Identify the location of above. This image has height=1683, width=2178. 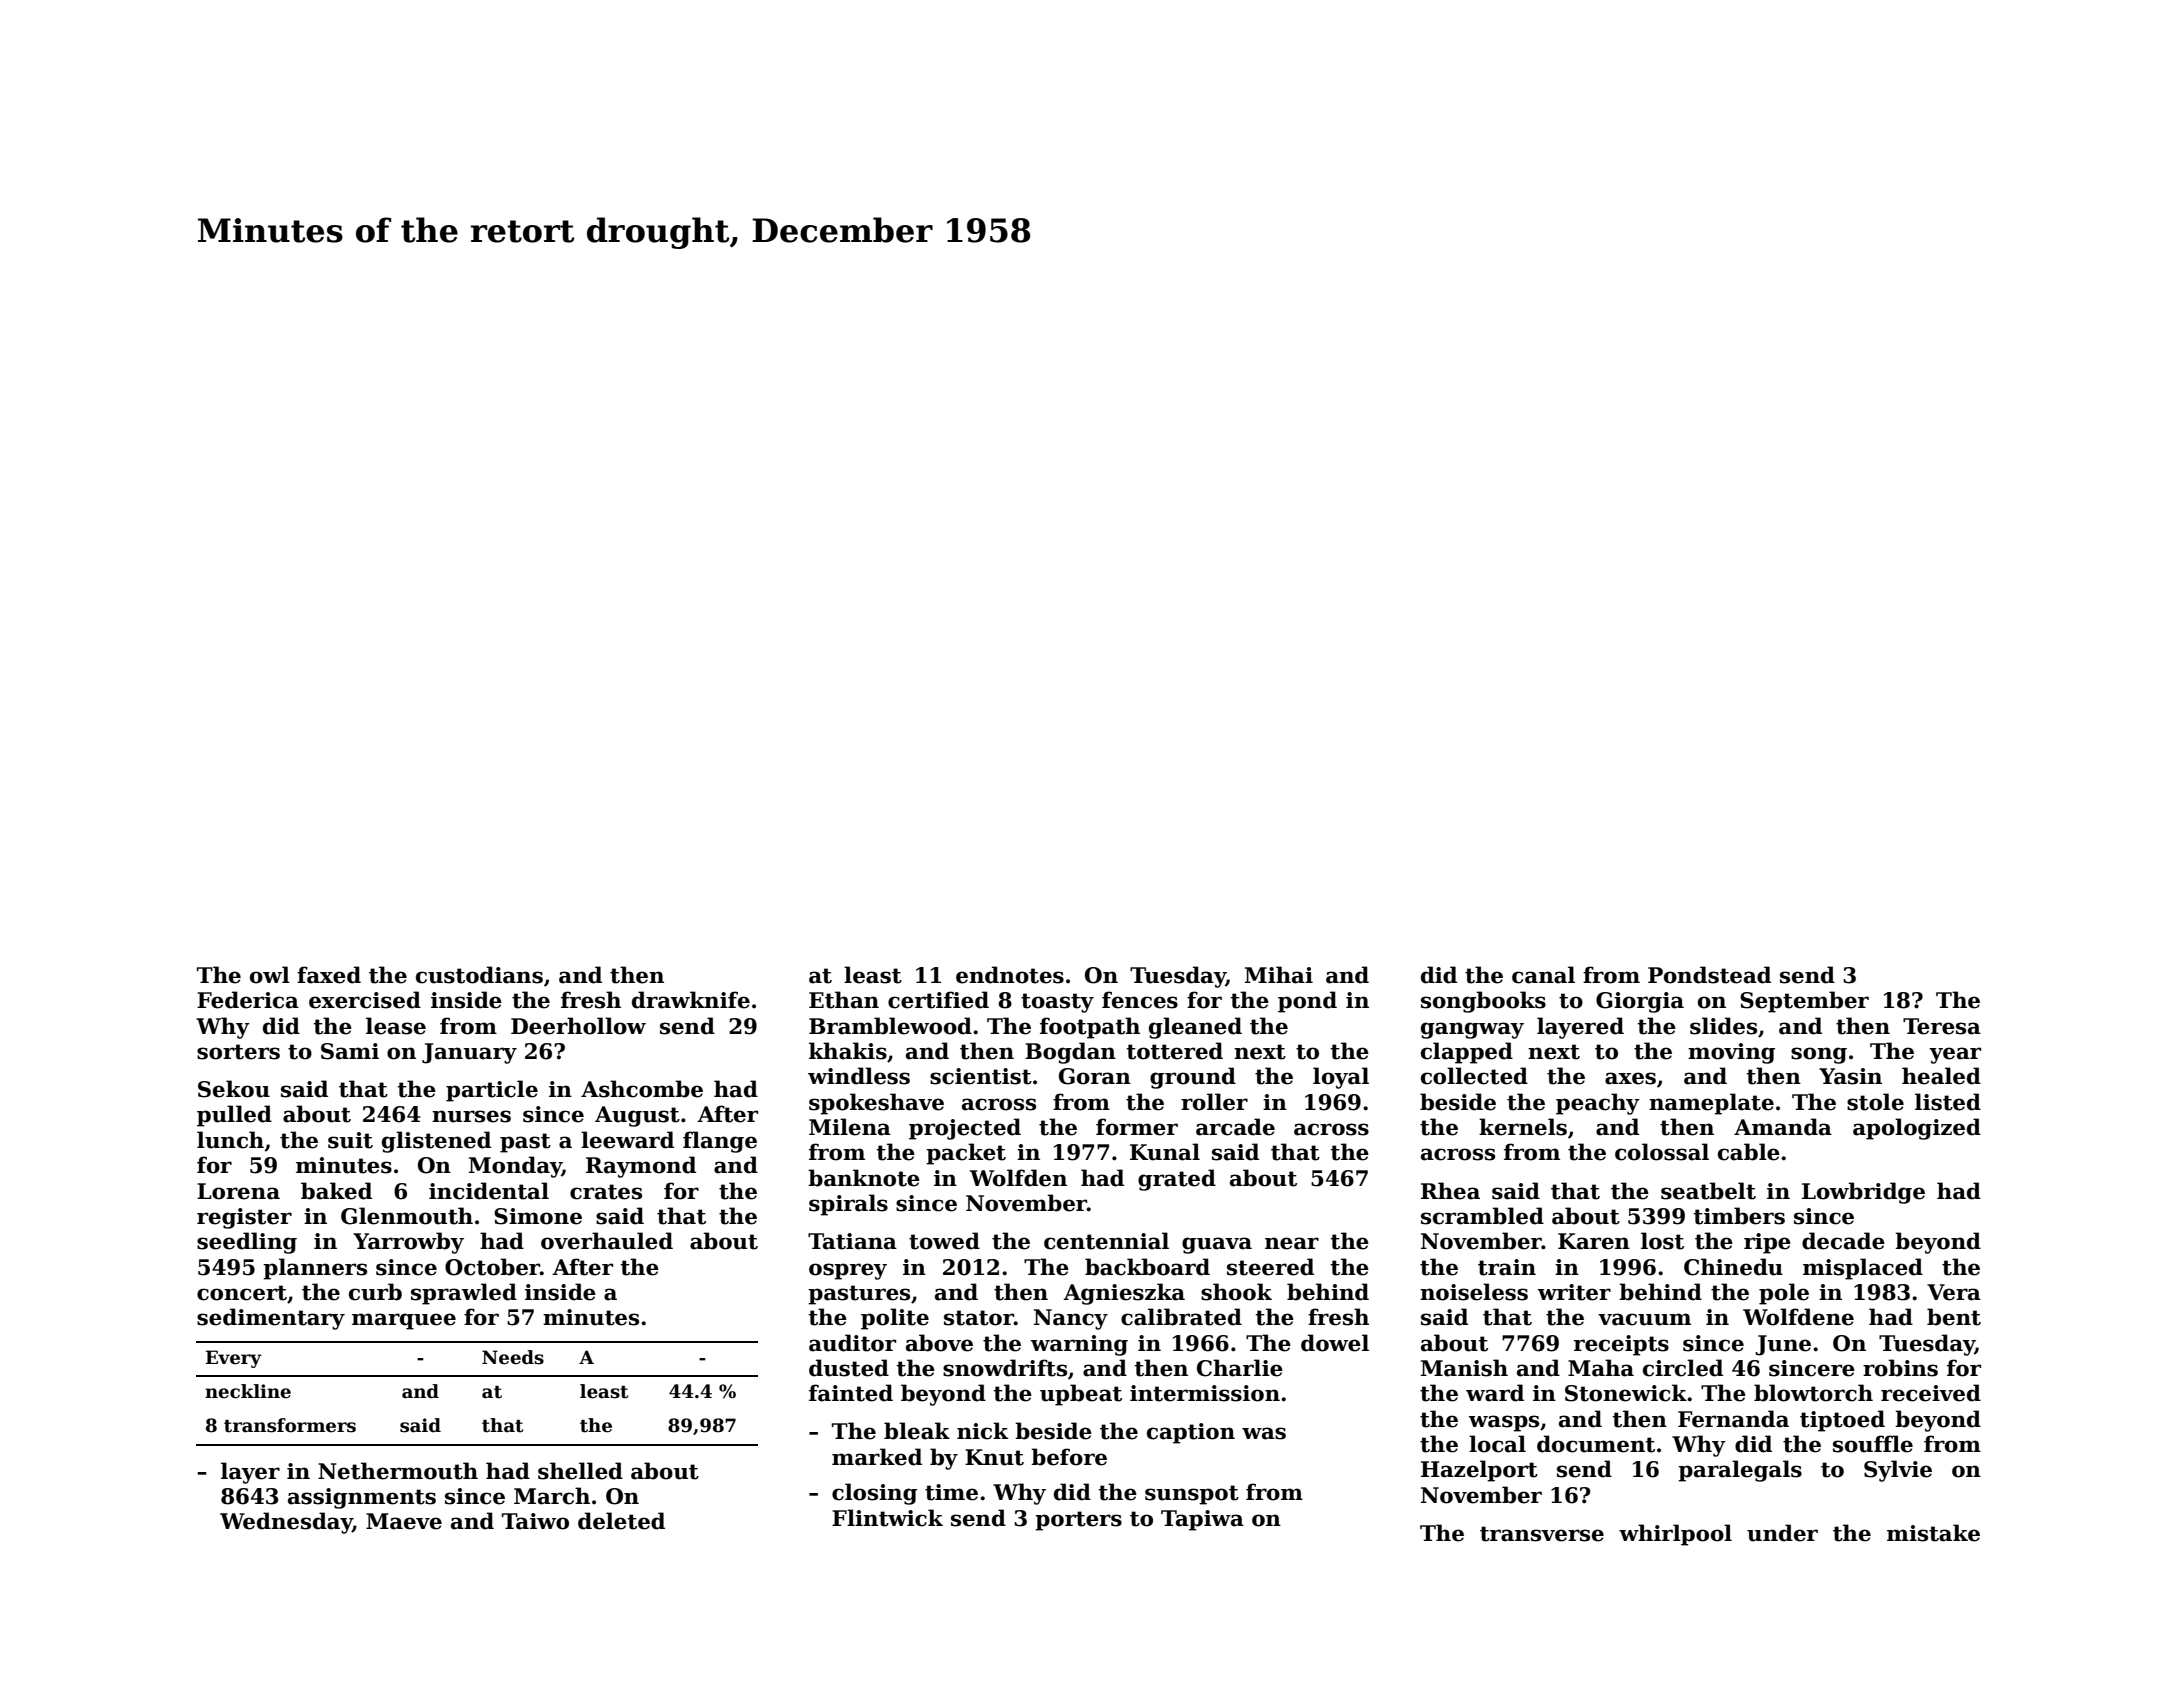
(939, 1343).
